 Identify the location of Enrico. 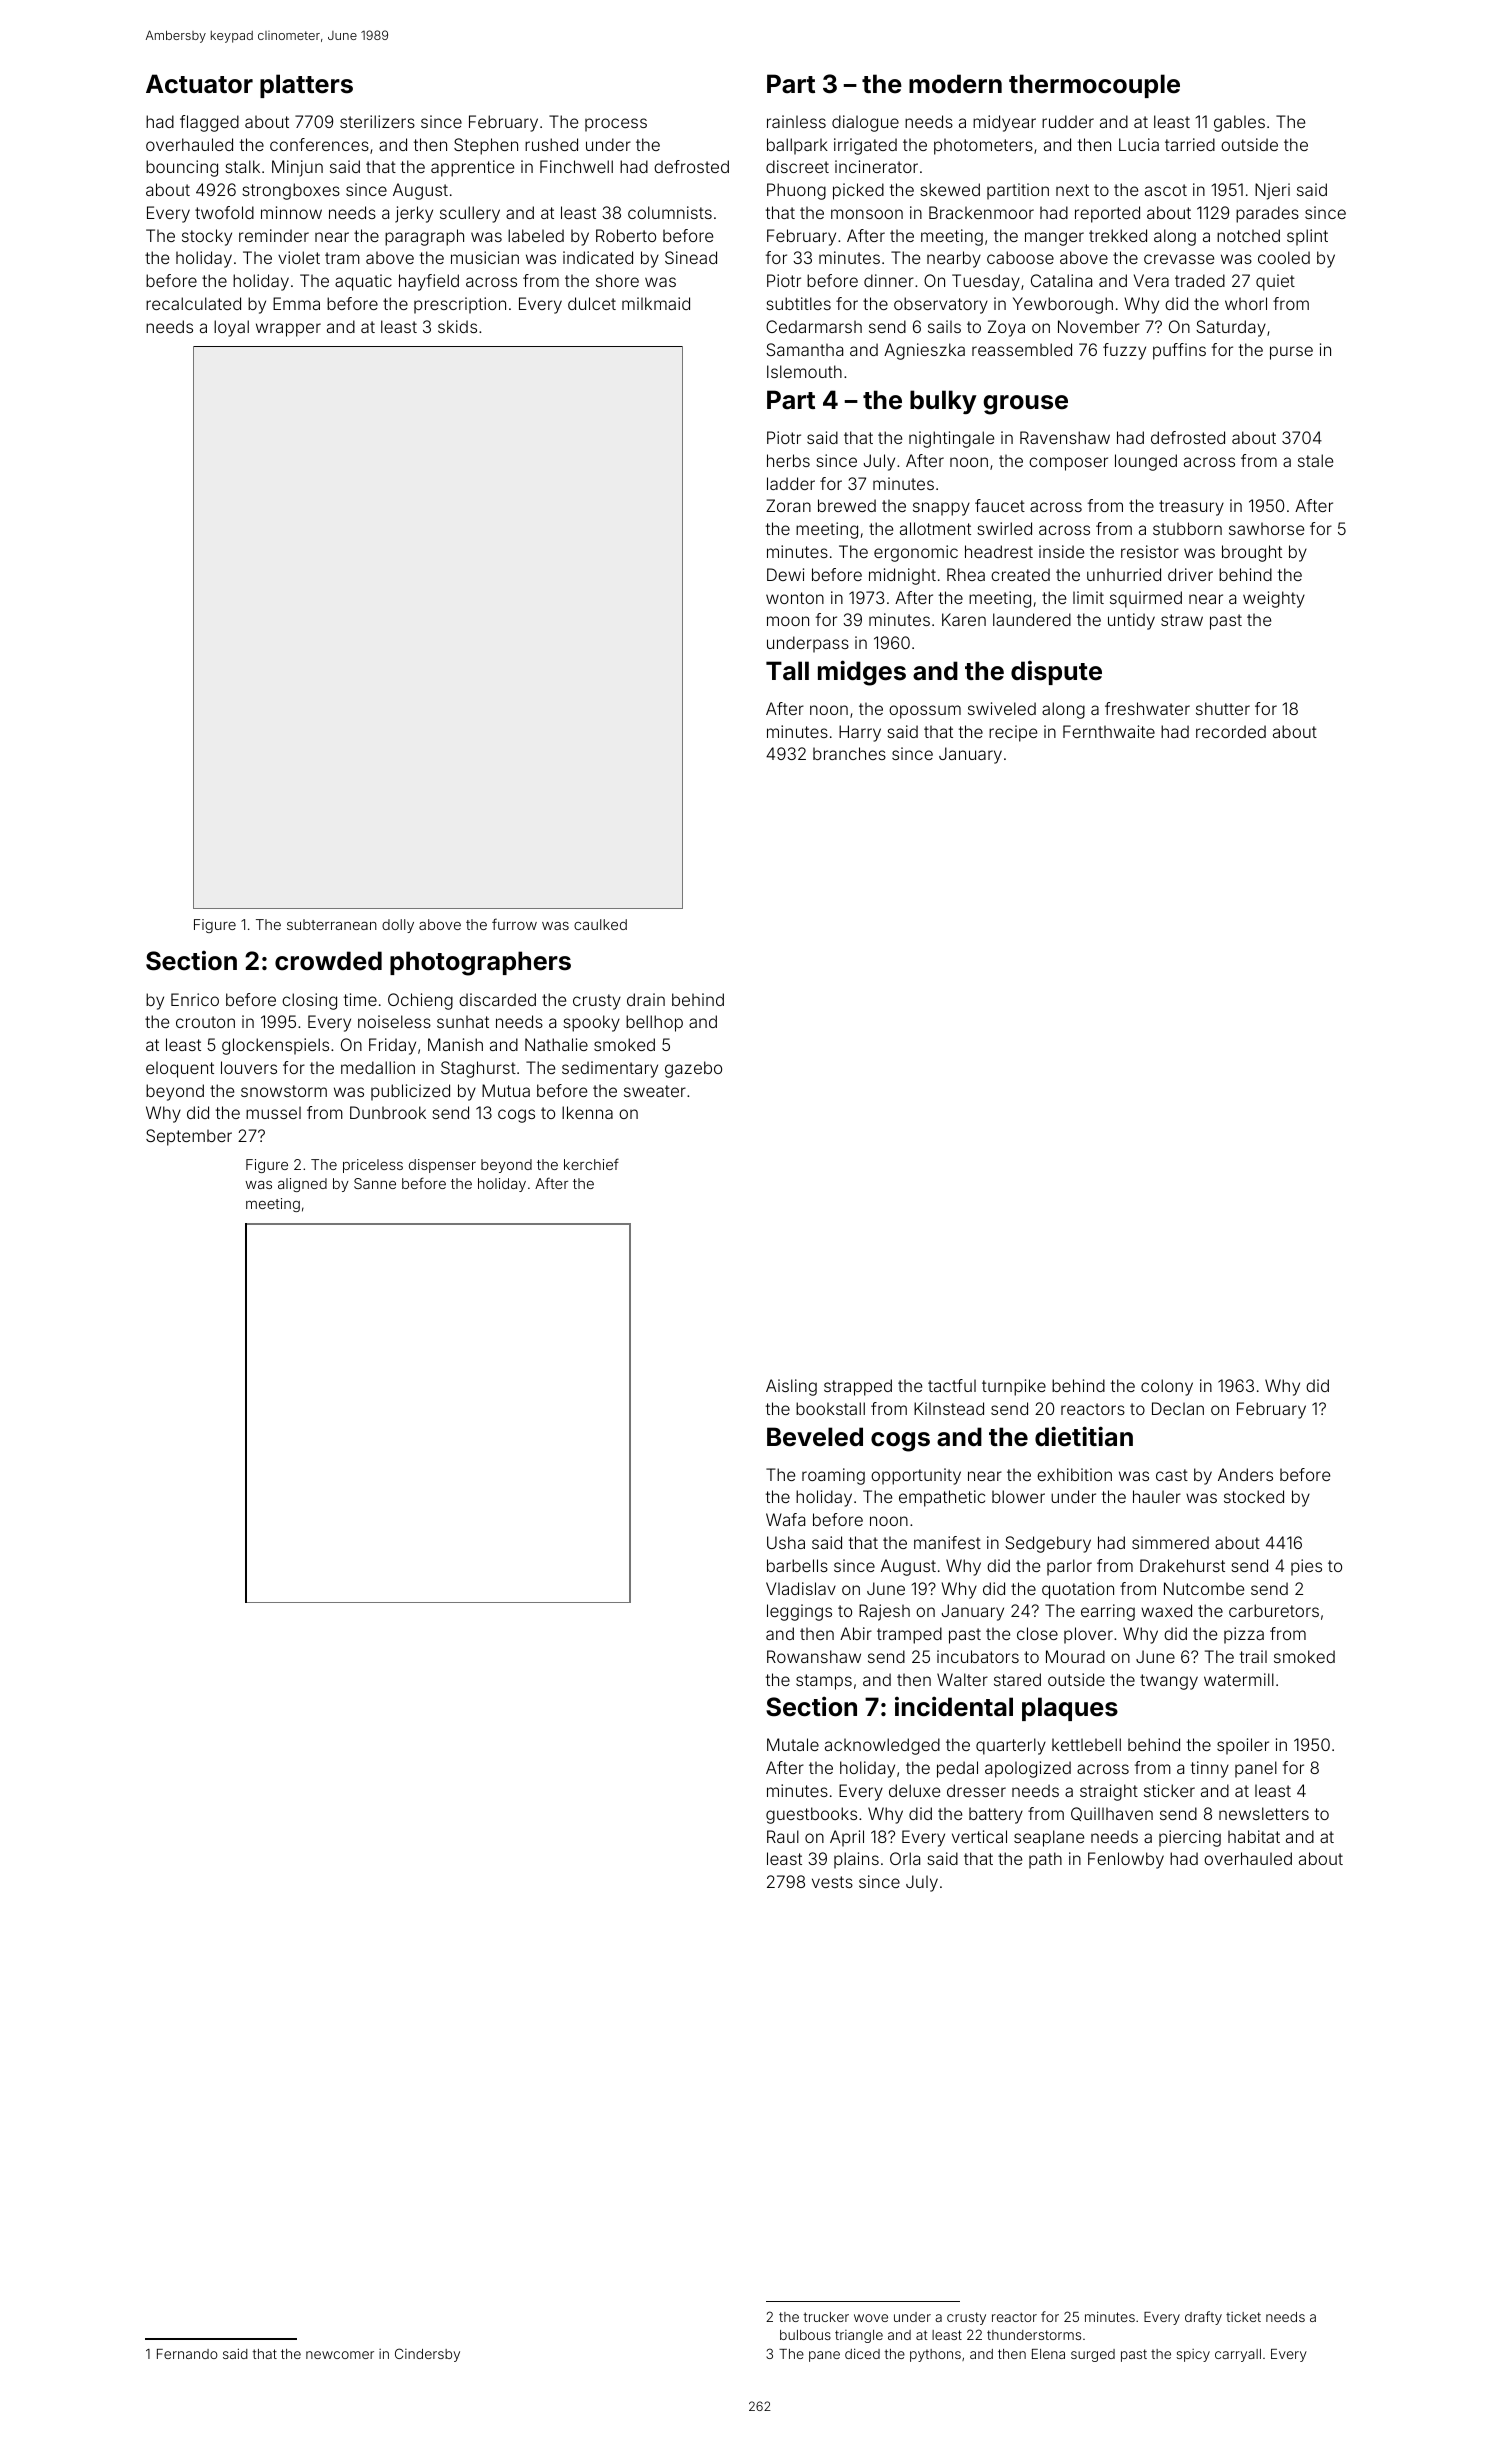
(195, 999).
